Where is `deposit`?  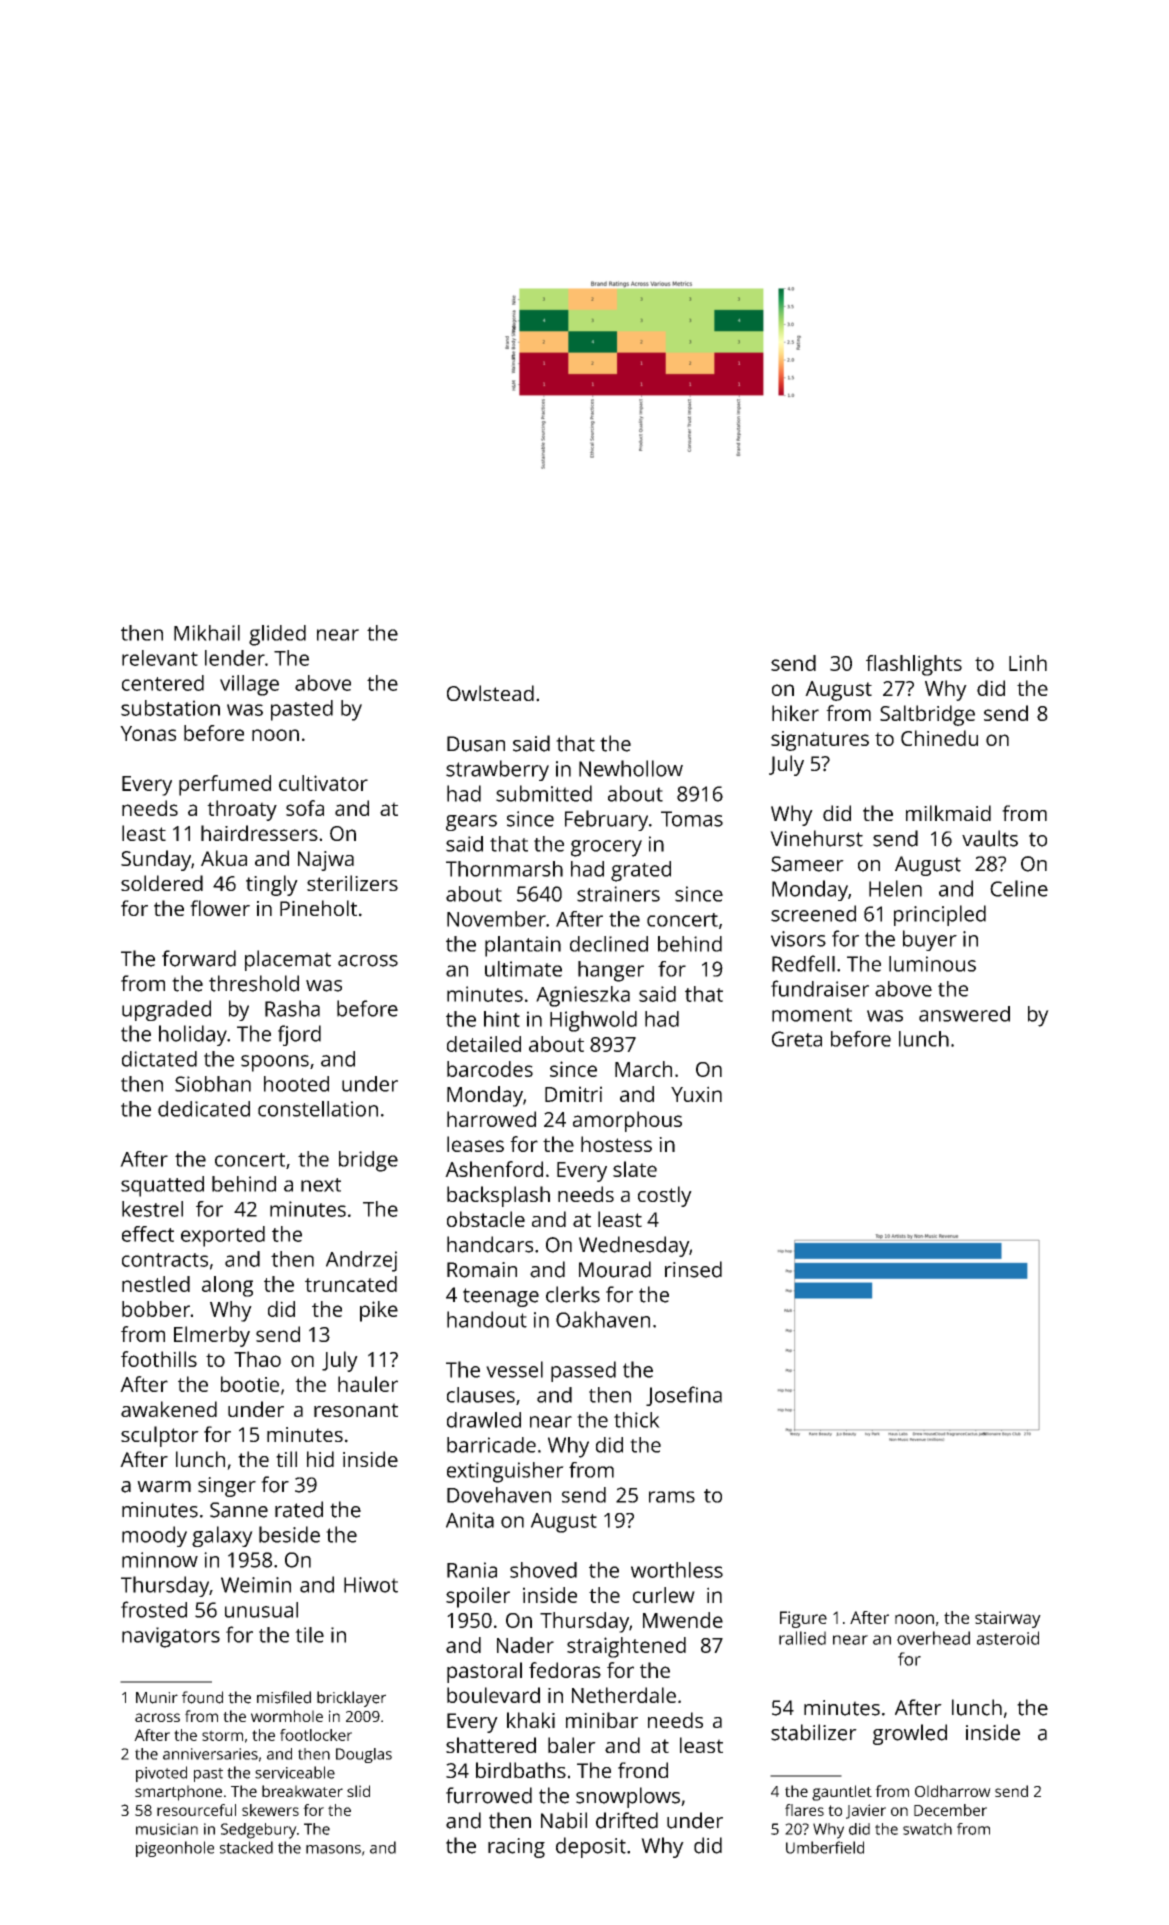
deposit is located at coordinates (591, 1847).
